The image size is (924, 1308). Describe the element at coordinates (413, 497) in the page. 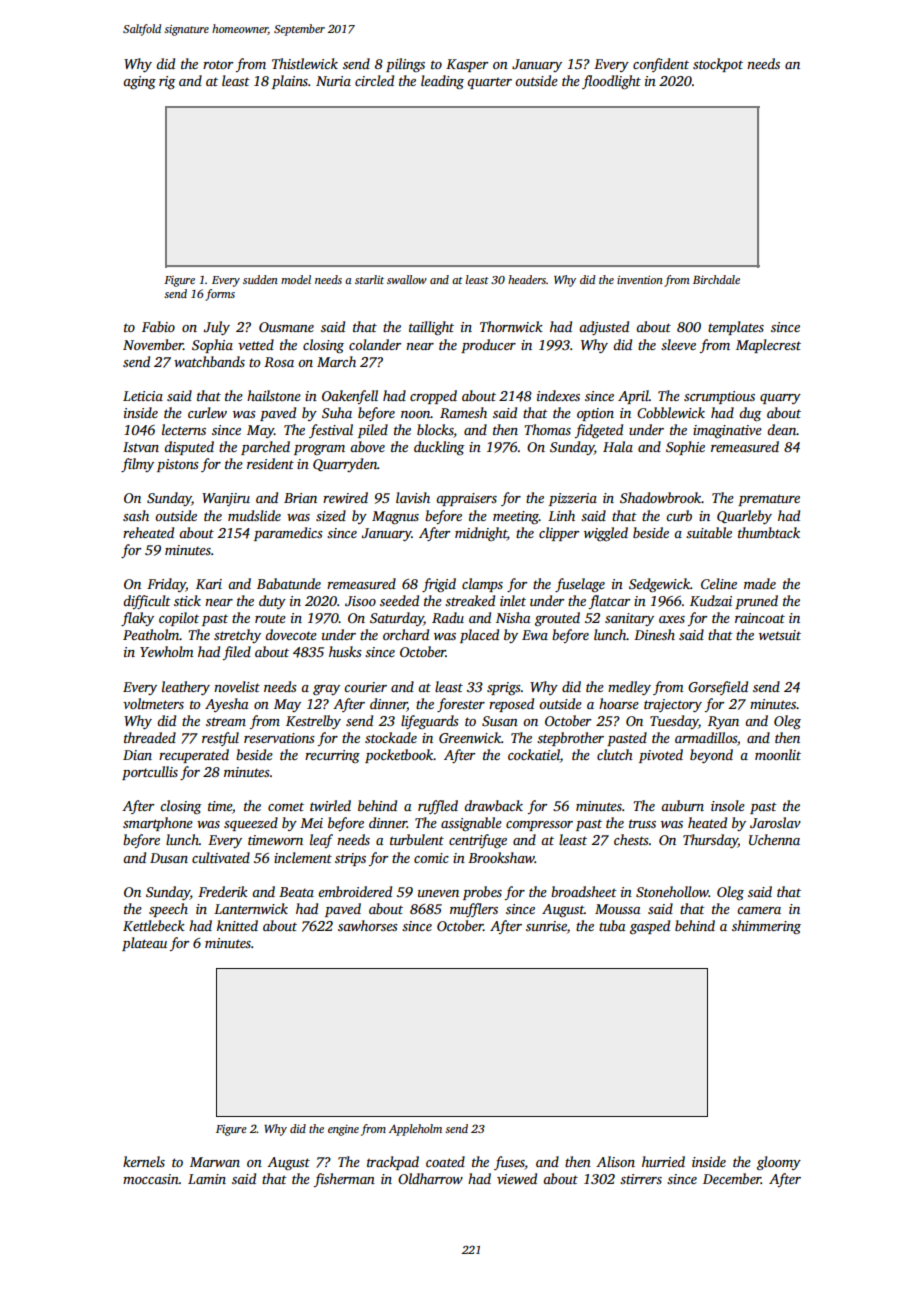

I see `lavish` at that location.
